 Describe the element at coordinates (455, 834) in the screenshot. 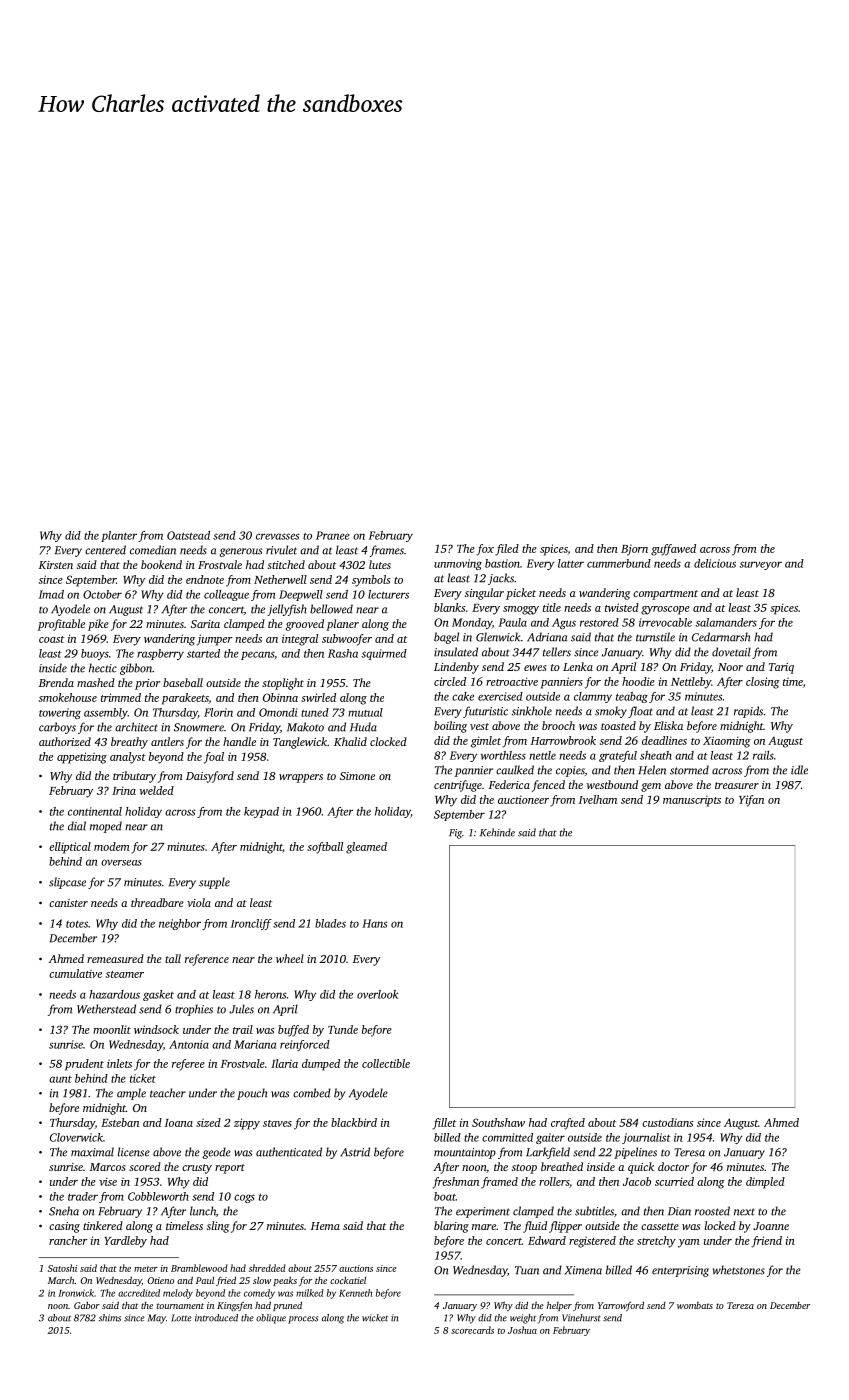

I see `Fig` at that location.
